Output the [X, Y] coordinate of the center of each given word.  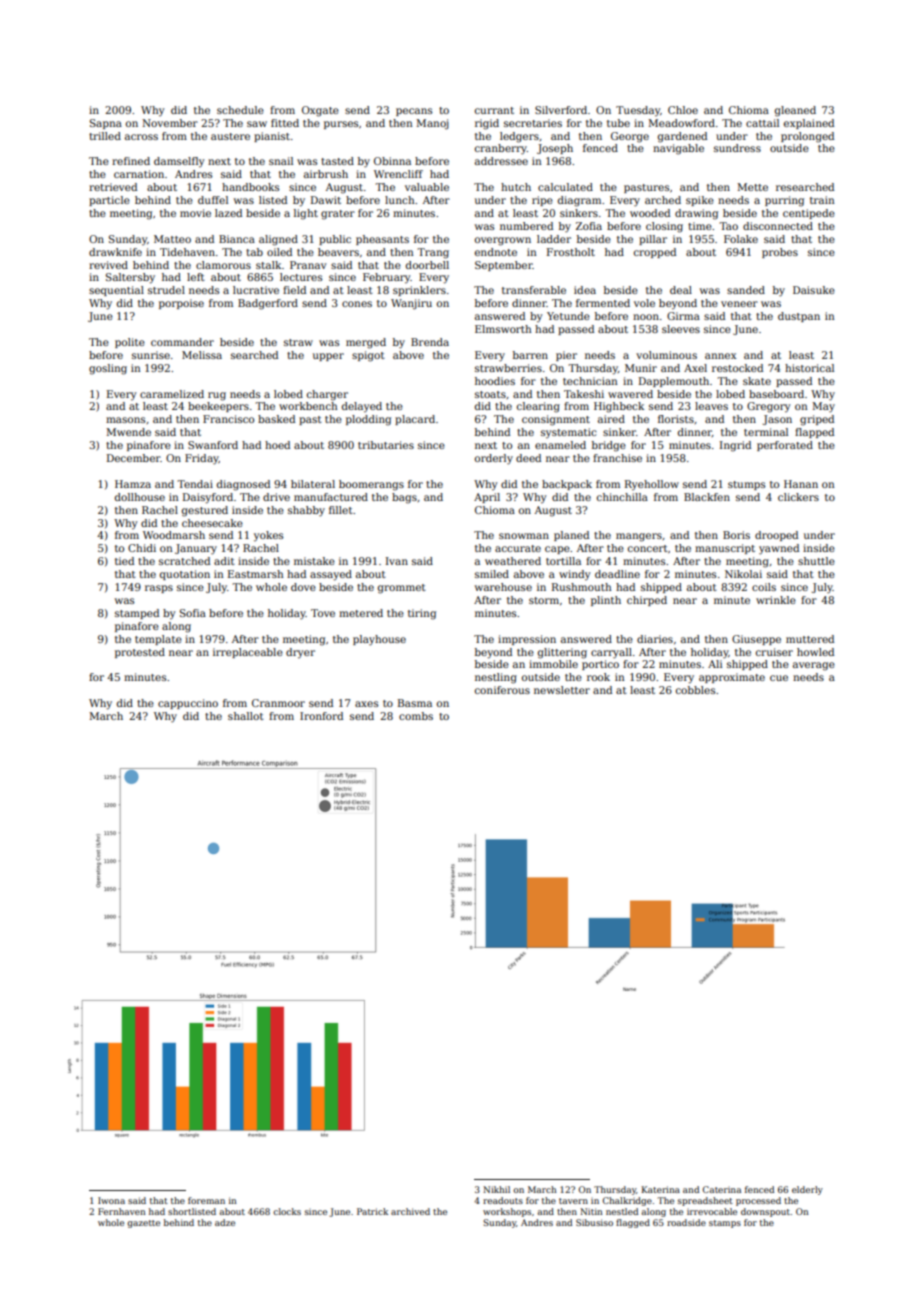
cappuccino [188, 704]
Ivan [397, 561]
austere [230, 136]
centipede [809, 214]
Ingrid [735, 446]
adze [225, 1222]
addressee [501, 161]
